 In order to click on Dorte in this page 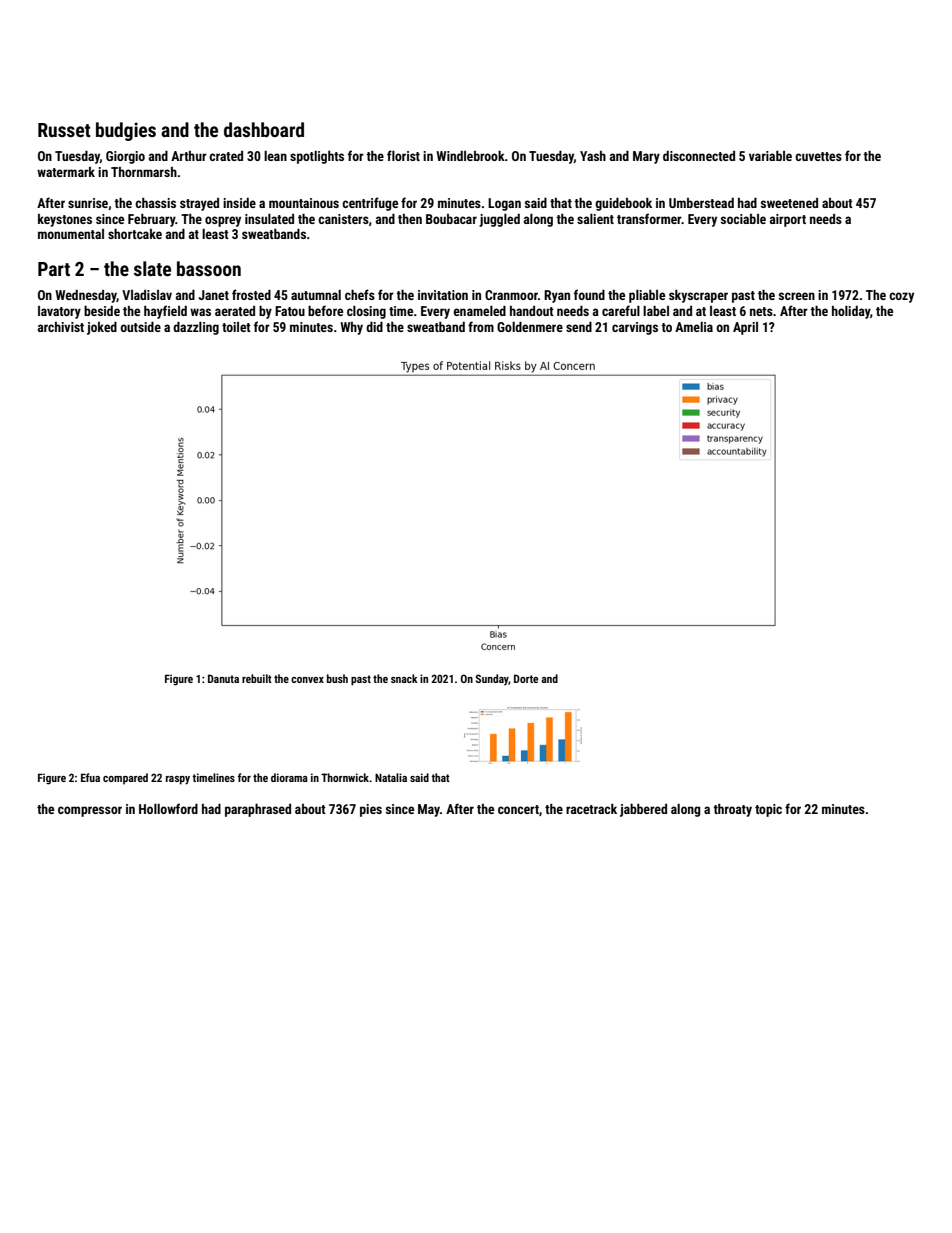, I will do `click(526, 678)`.
